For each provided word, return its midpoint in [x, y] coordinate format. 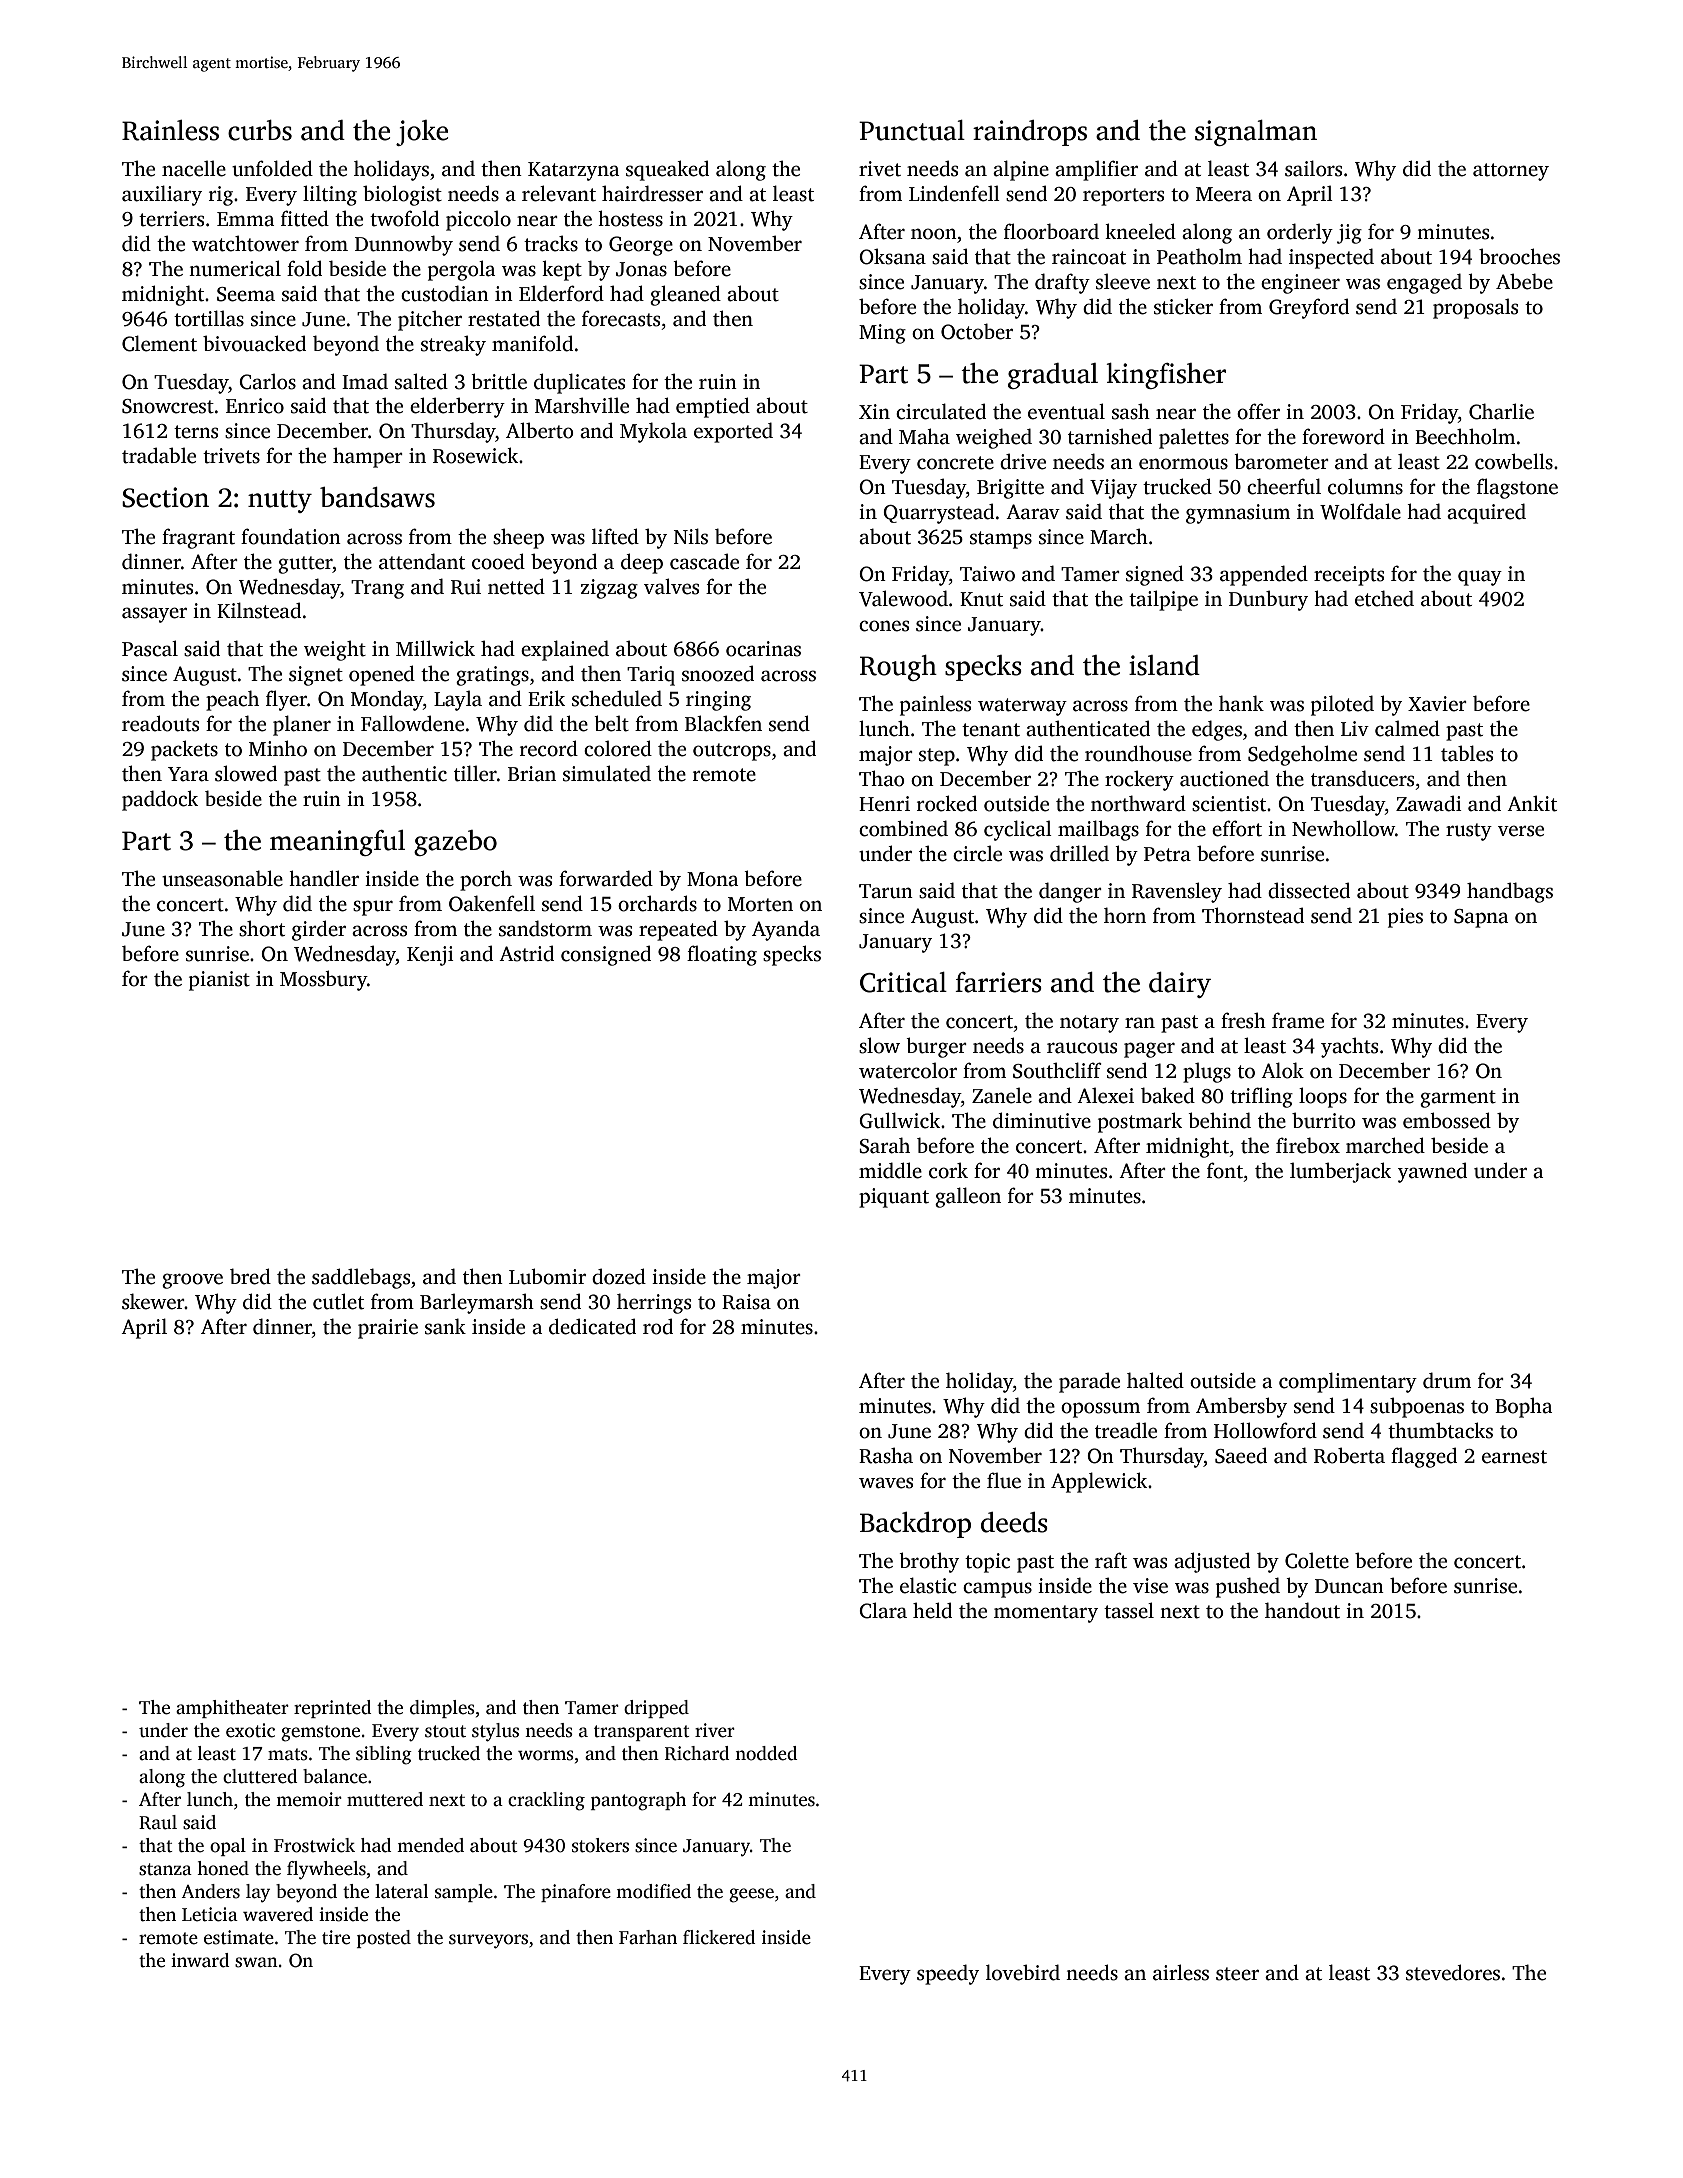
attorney [1511, 172]
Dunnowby [404, 245]
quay [1480, 578]
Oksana [892, 256]
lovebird [1023, 1972]
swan [256, 1962]
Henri [884, 804]
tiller [475, 773]
